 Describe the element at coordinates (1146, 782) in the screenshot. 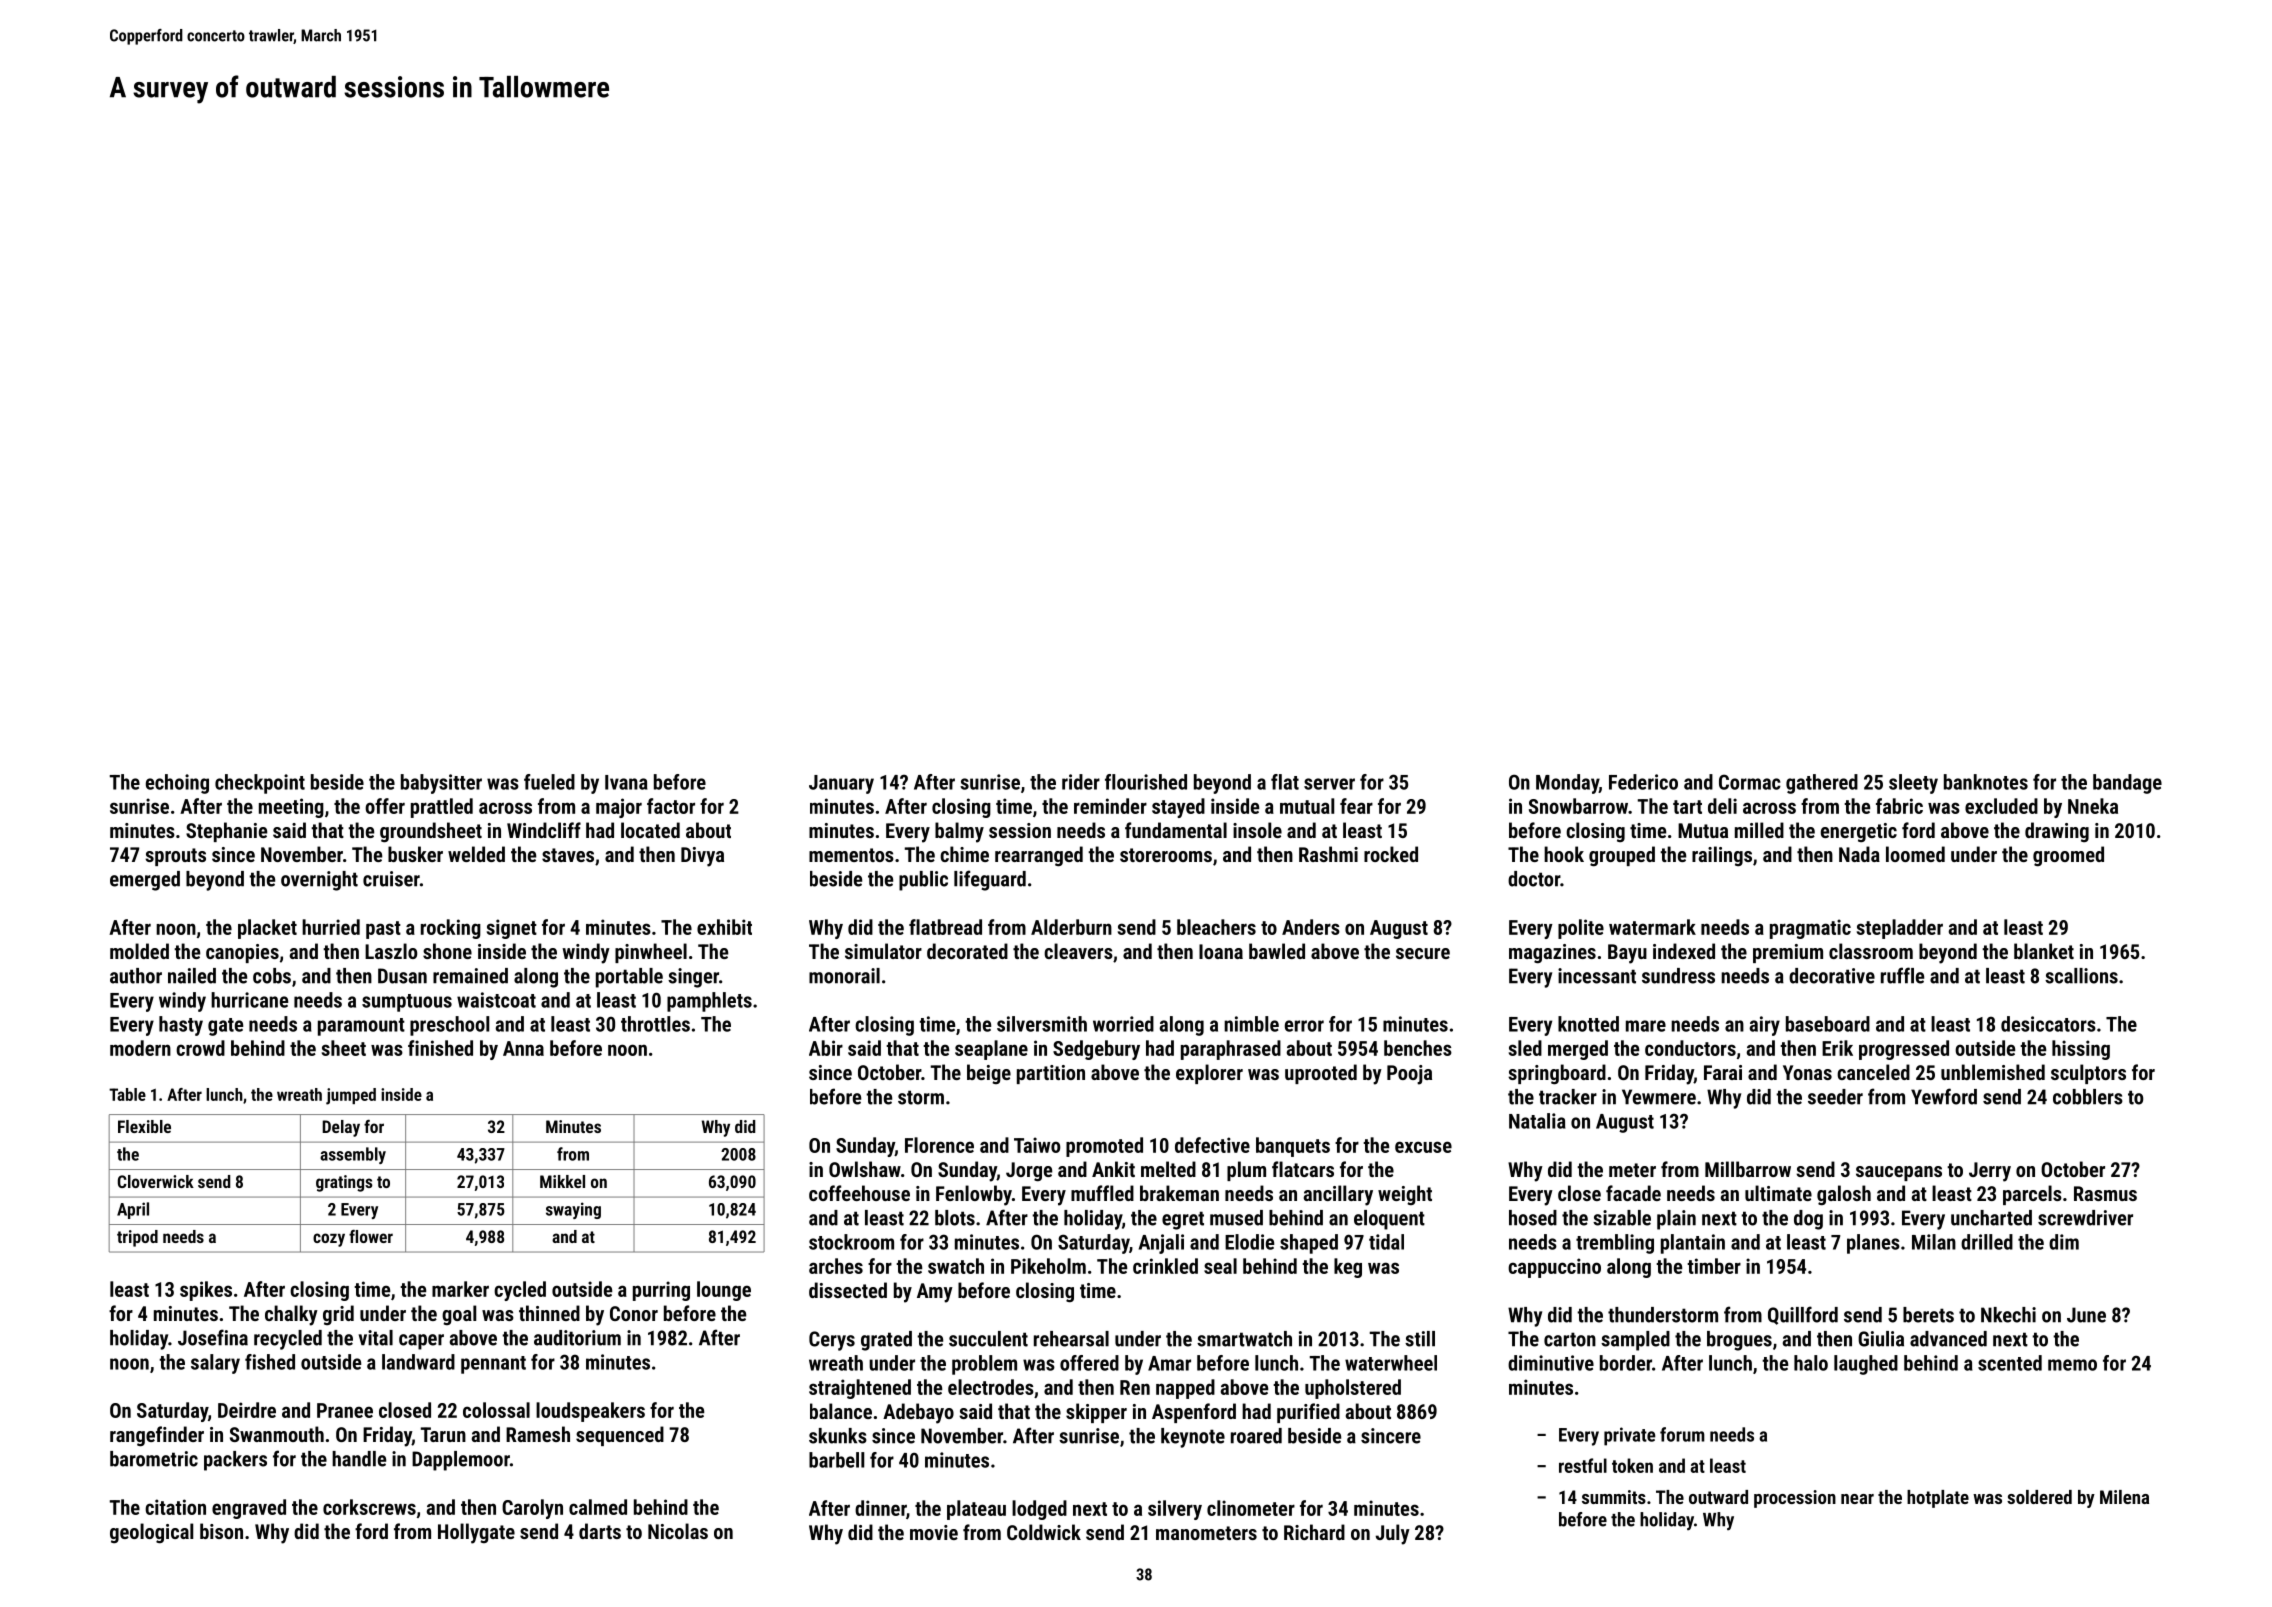

I see `flourished` at that location.
